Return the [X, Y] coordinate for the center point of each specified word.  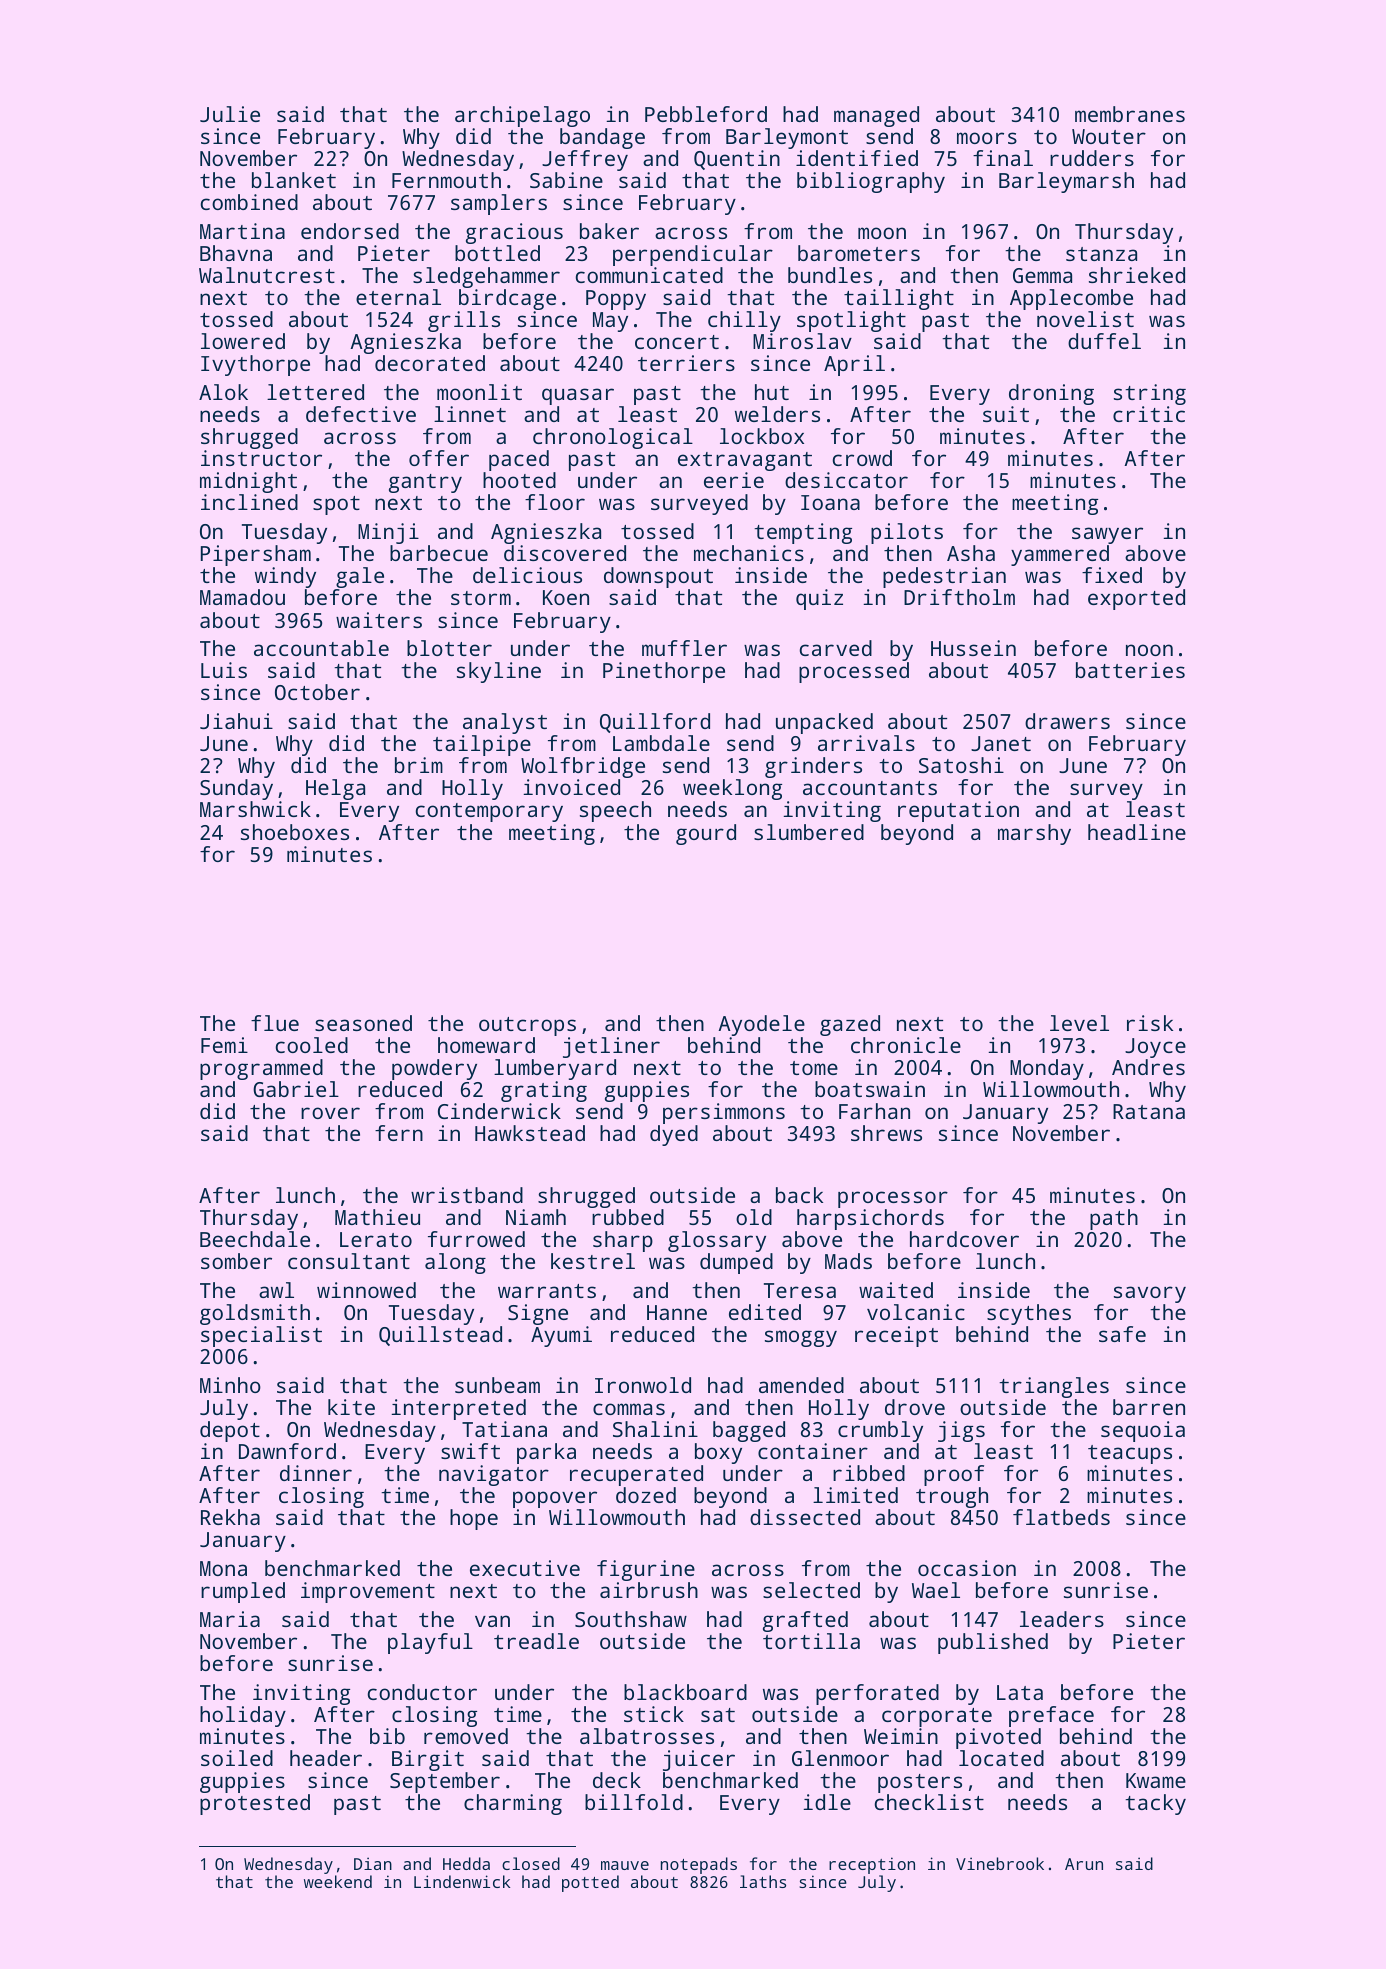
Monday [1047, 1069]
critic [1149, 414]
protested [255, 1804]
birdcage [507, 299]
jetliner [611, 1047]
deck [617, 1780]
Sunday [236, 790]
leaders [1062, 1619]
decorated [430, 363]
